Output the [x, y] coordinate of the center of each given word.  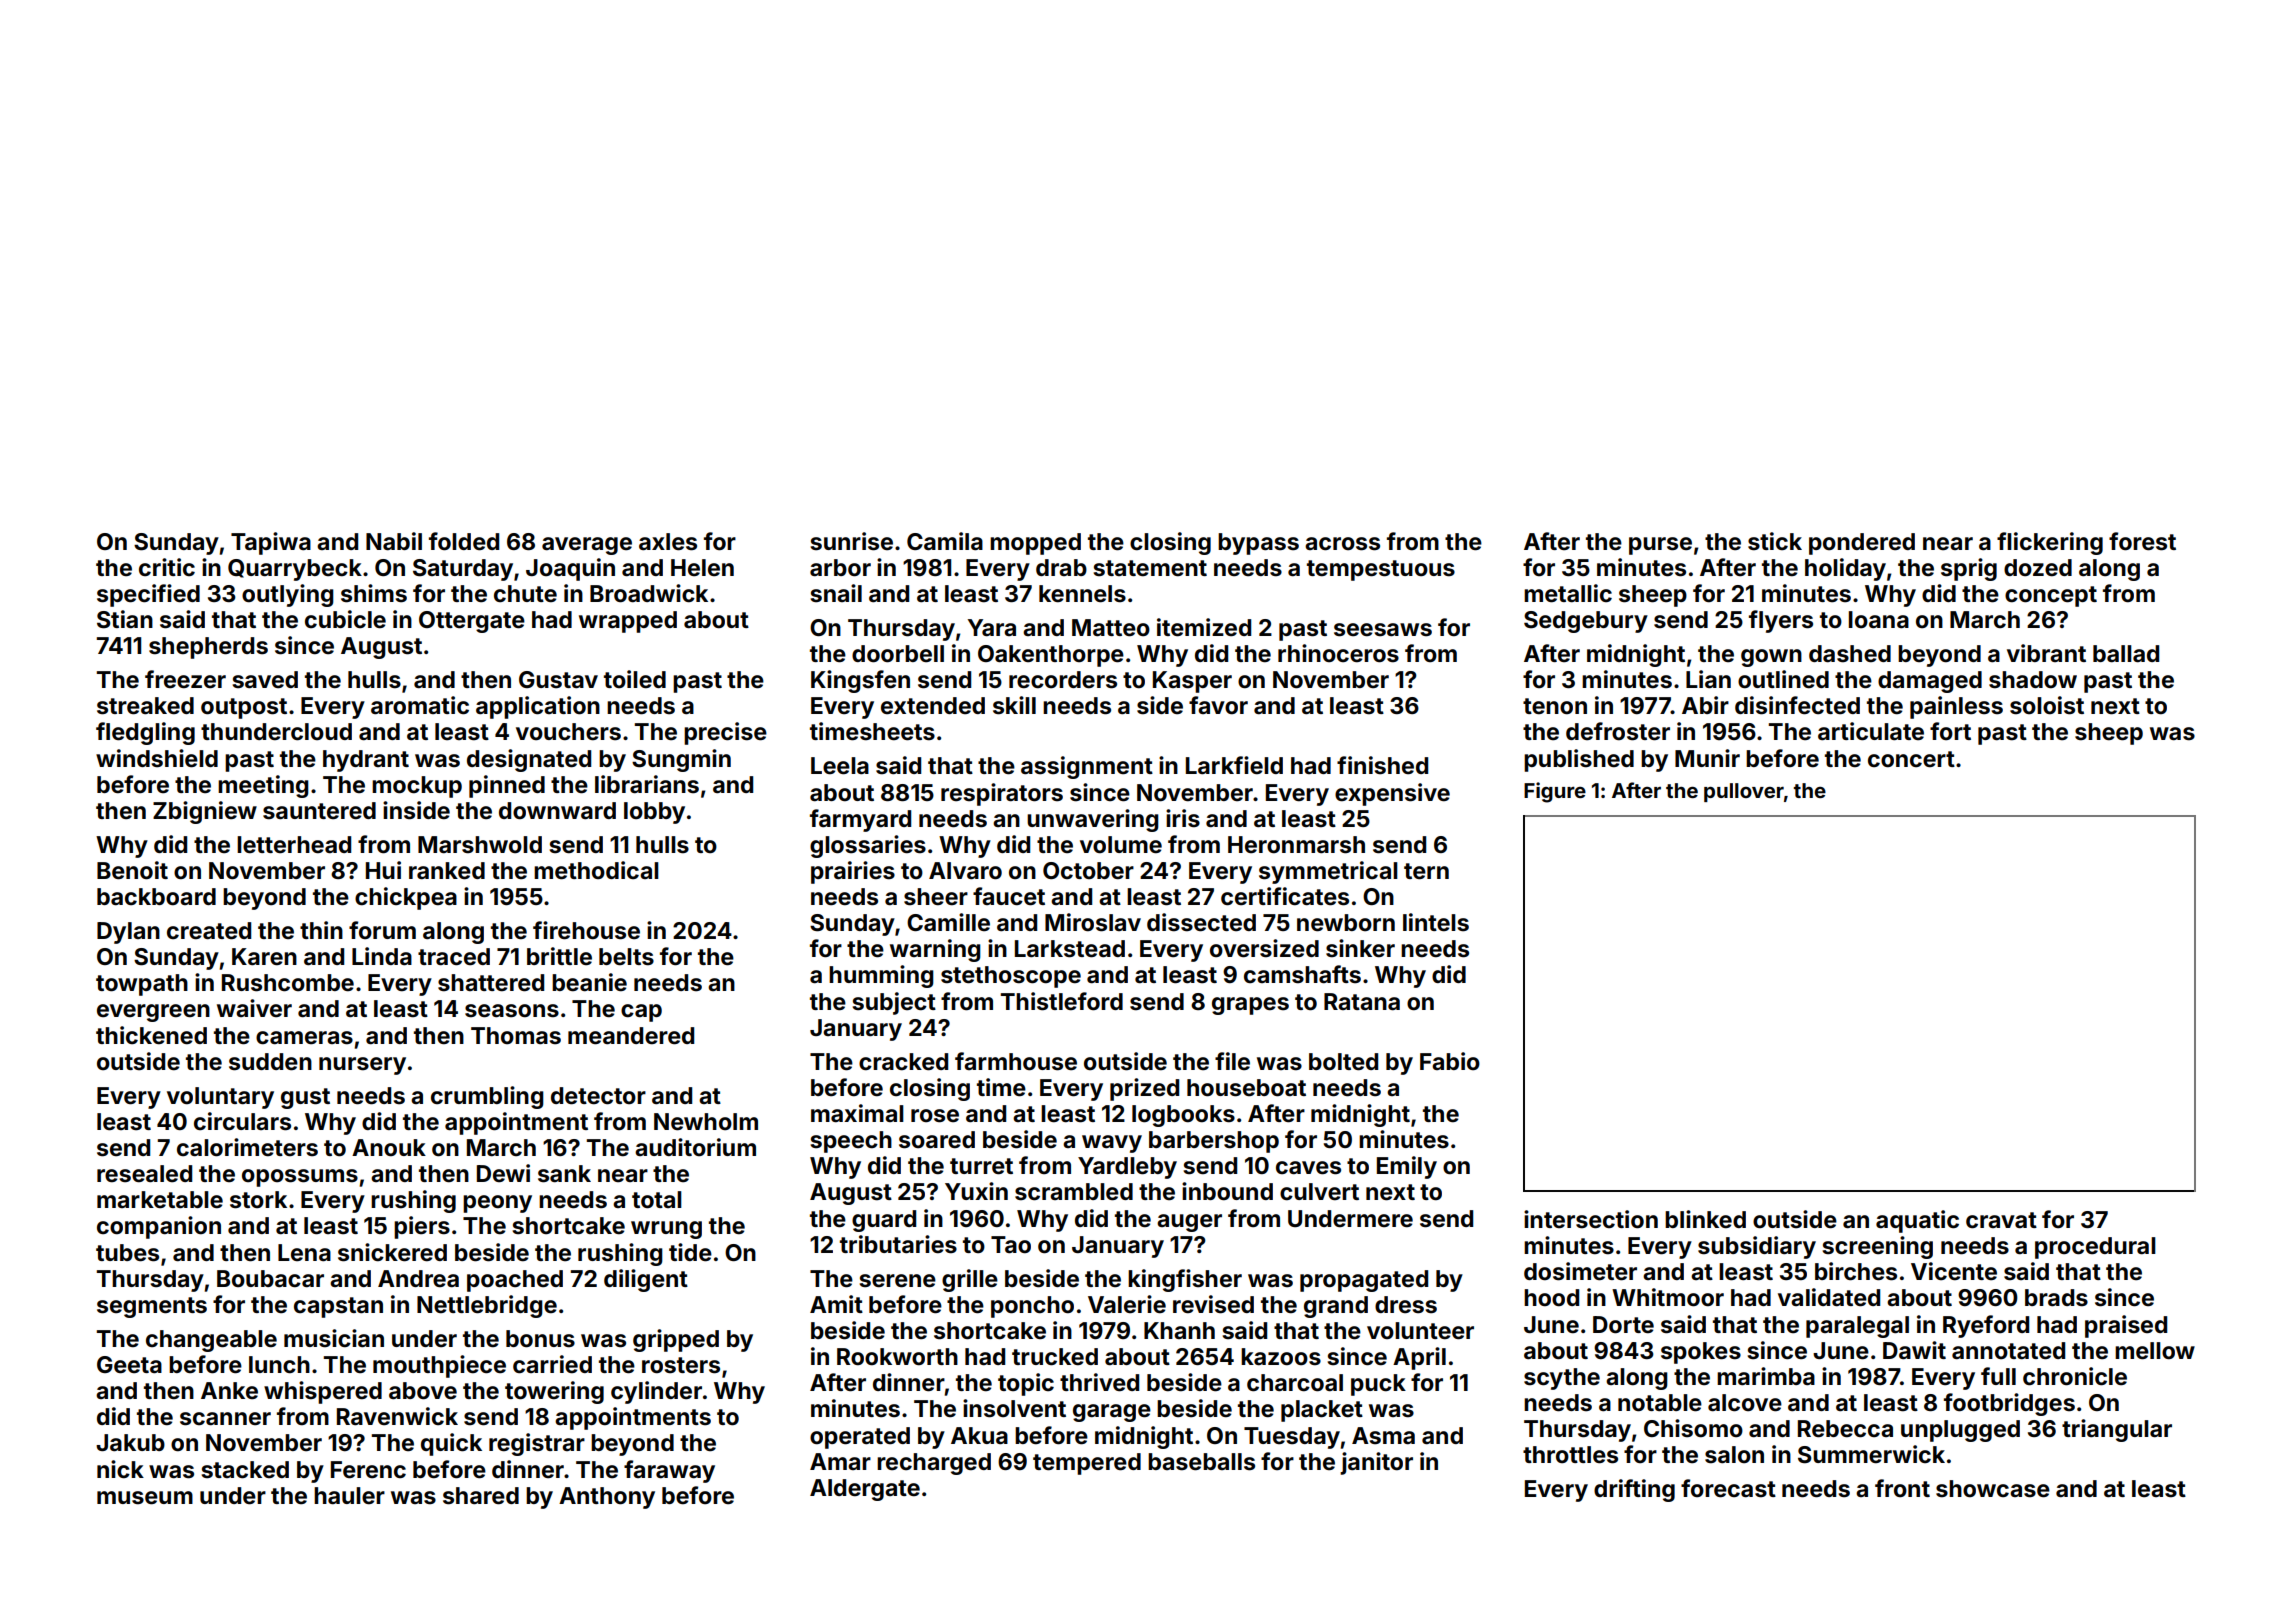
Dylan [128, 933]
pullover [1744, 792]
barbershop [1214, 1142]
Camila [945, 541]
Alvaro [965, 871]
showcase [1993, 1489]
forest [2142, 541]
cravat [2001, 1220]
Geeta [129, 1365]
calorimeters [247, 1147]
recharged [934, 1464]
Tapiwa [271, 543]
